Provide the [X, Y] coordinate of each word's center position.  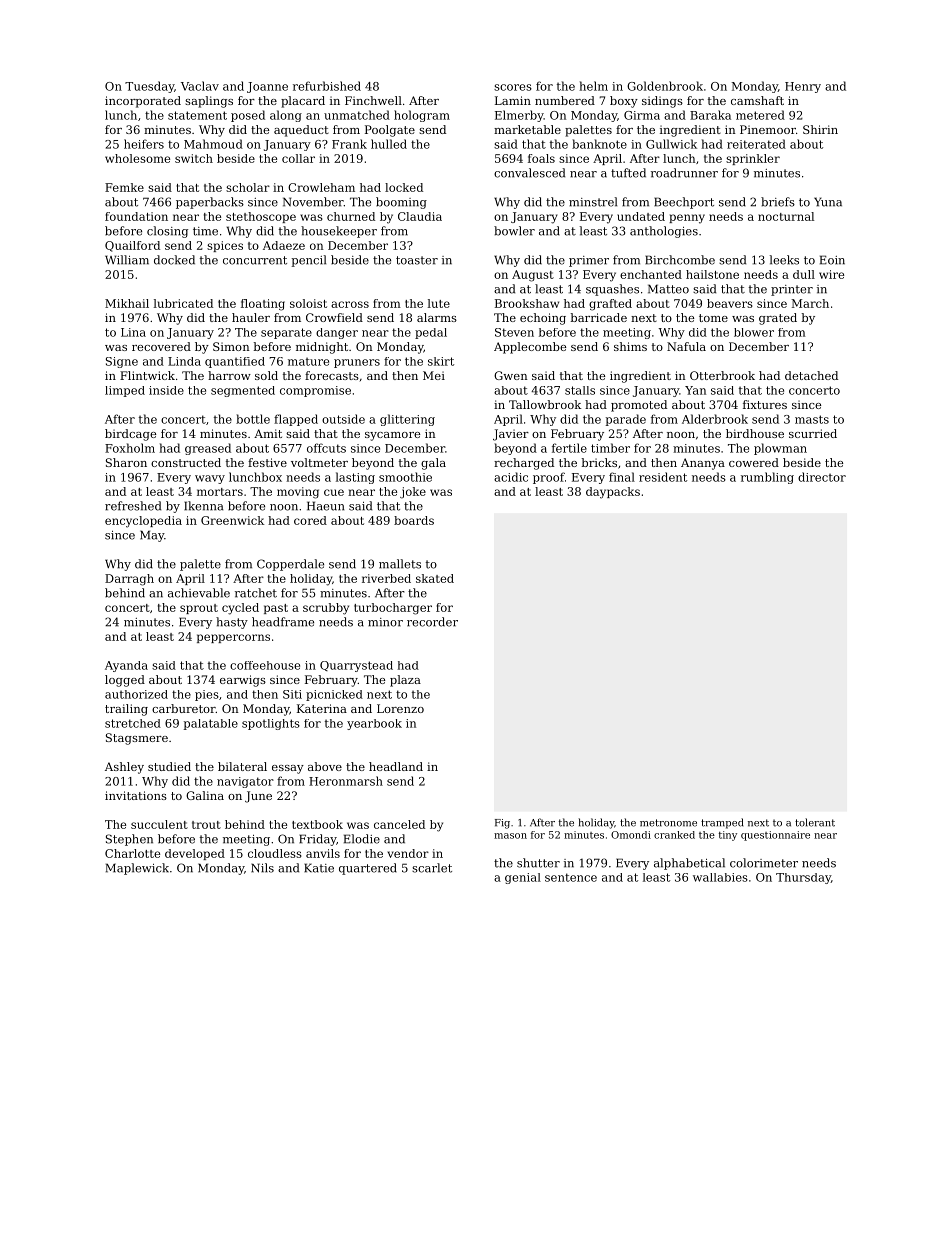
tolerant [815, 822]
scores [513, 87]
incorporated [143, 102]
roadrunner [684, 173]
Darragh [129, 580]
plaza [405, 681]
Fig [502, 824]
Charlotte [132, 853]
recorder [432, 622]
